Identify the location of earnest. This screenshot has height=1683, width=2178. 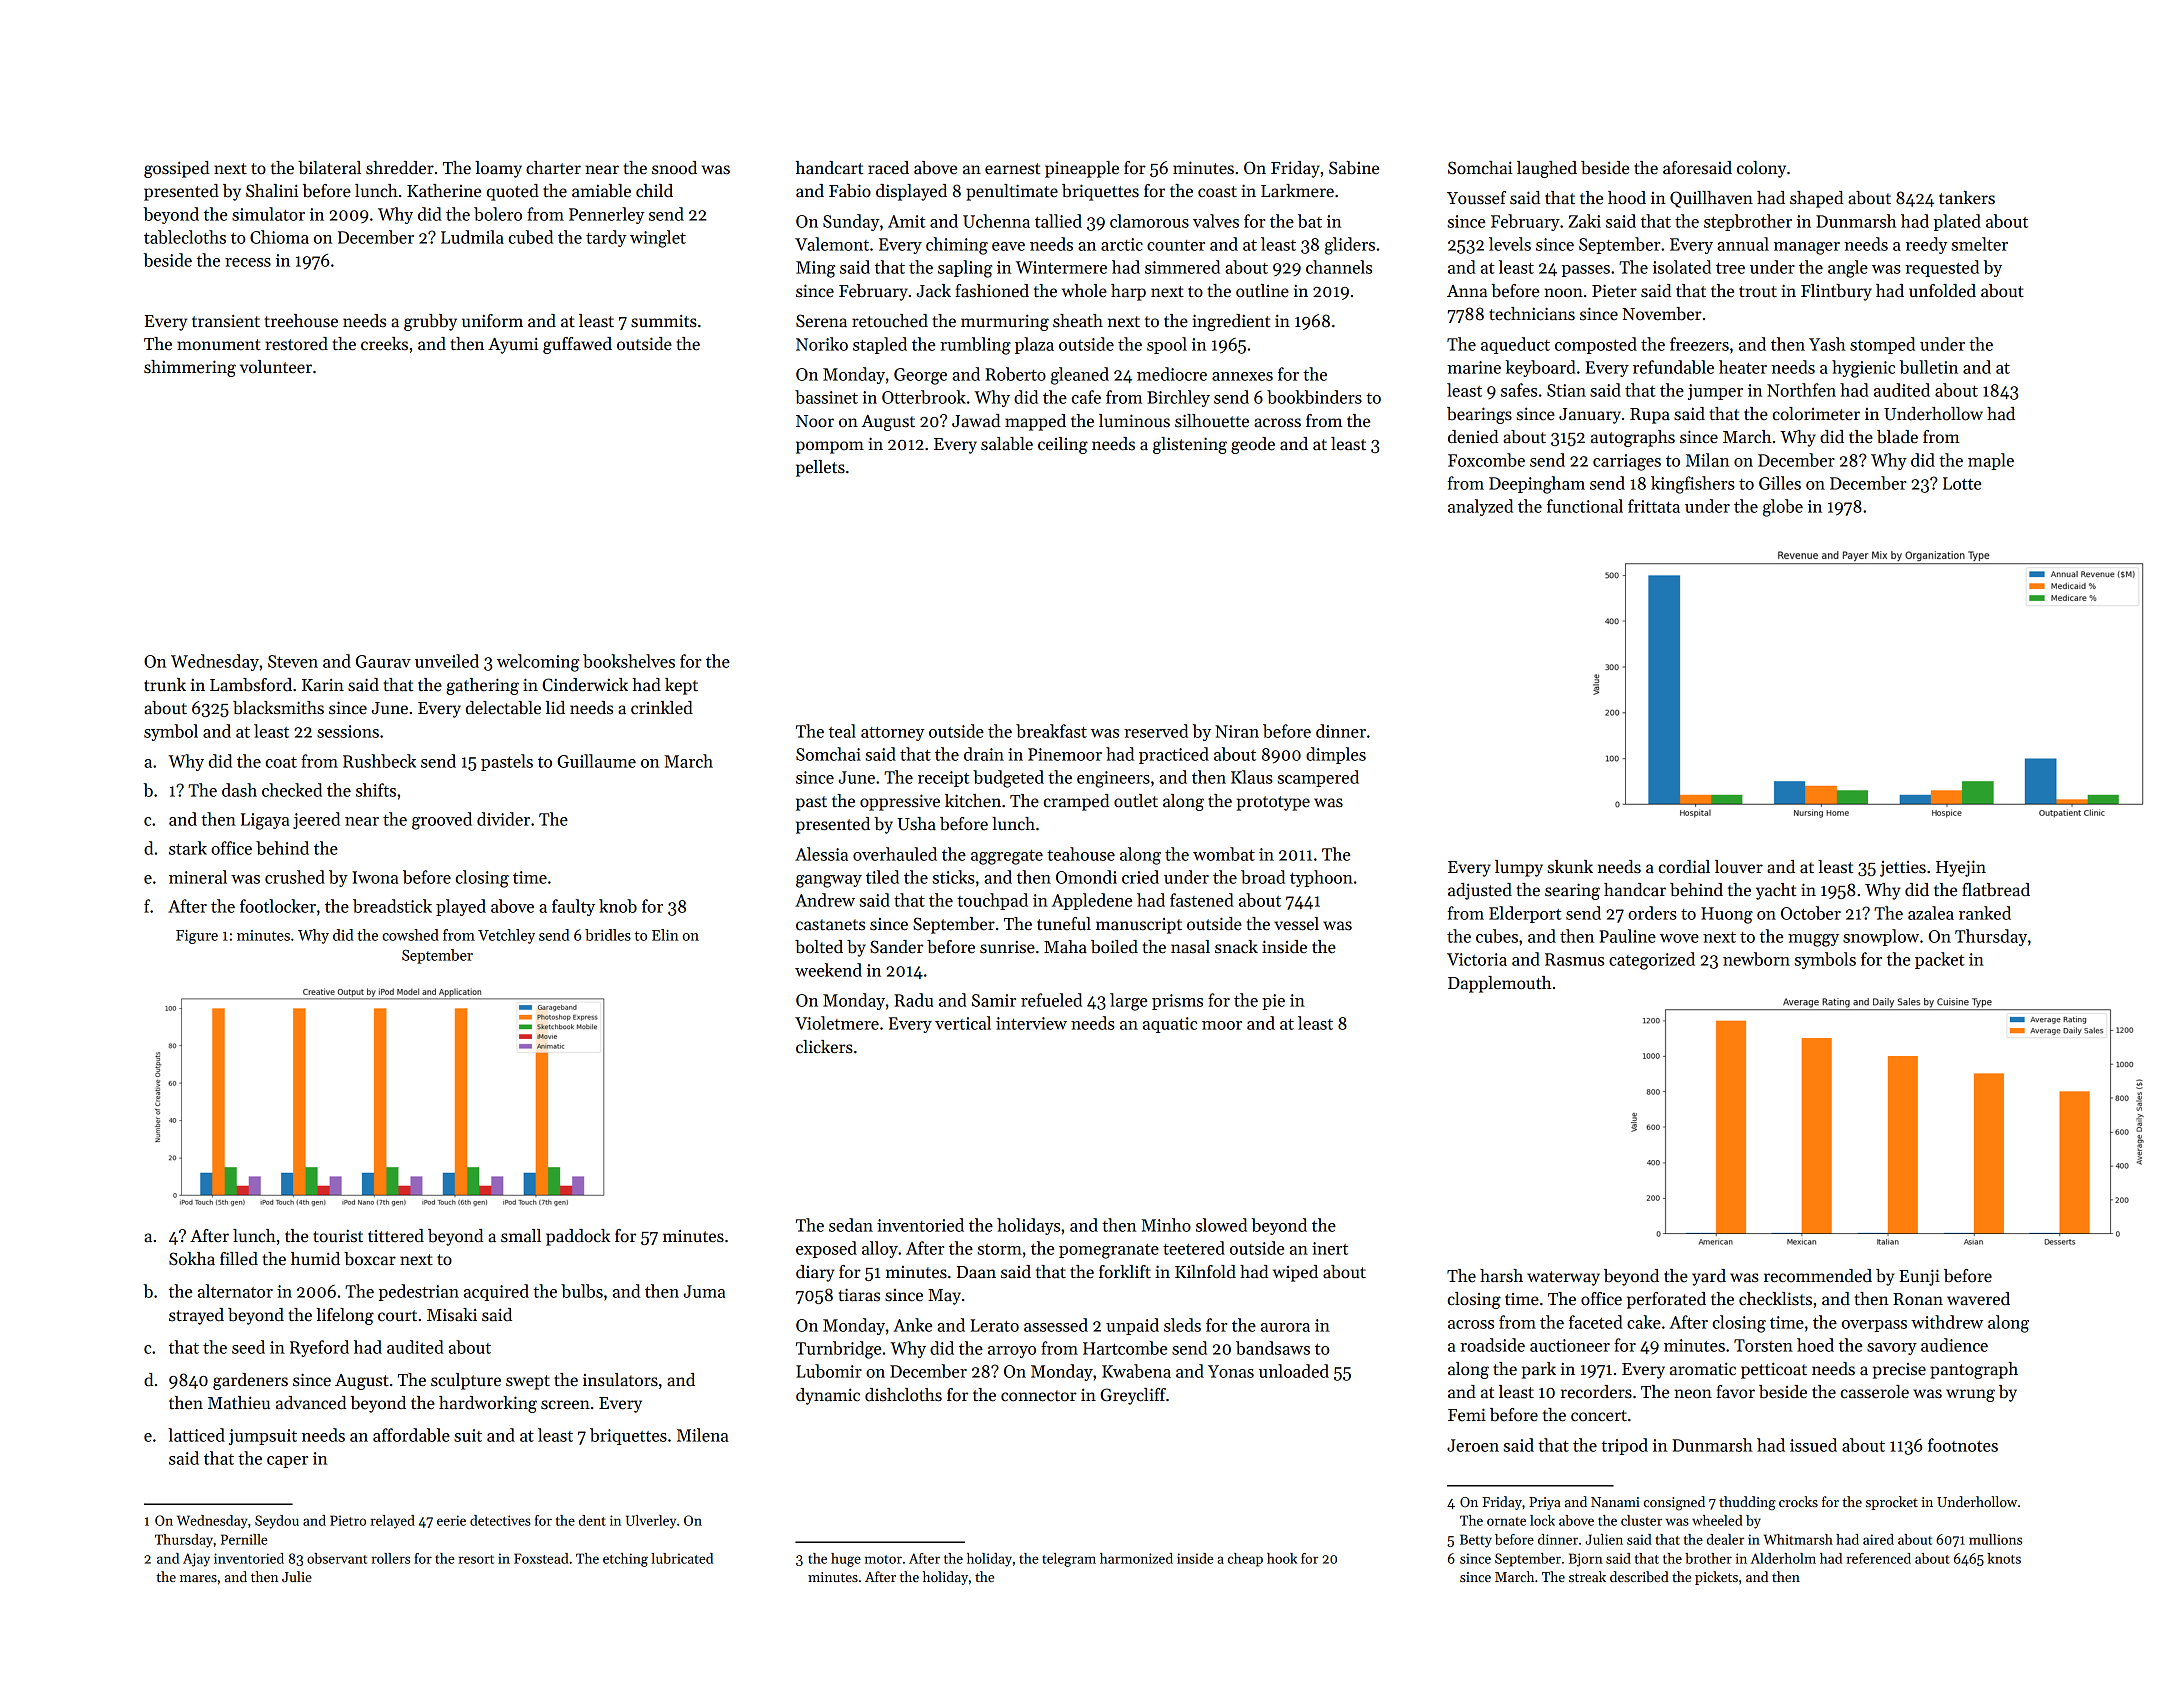
(1012, 169).
